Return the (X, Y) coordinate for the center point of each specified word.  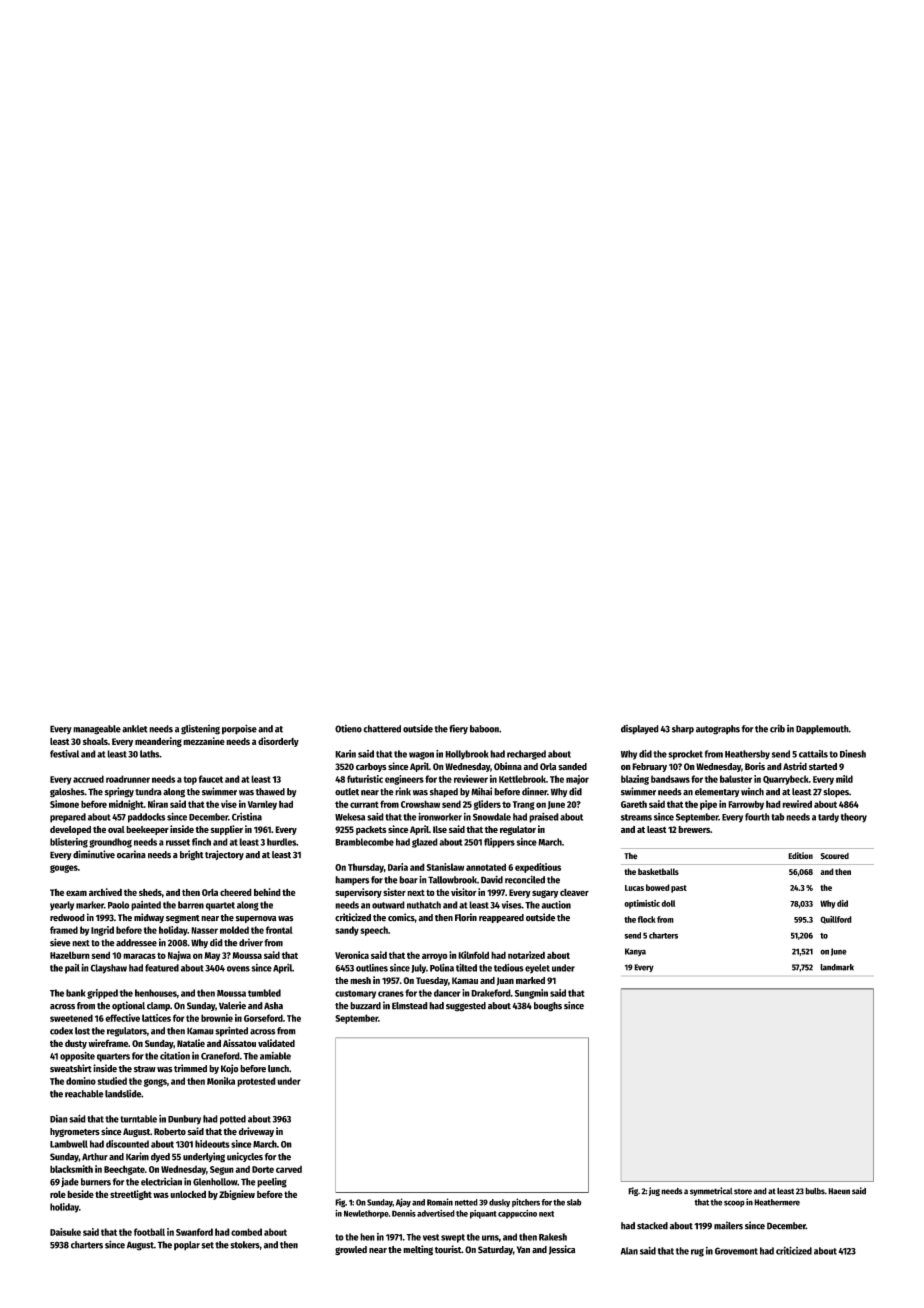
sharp (683, 729)
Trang (524, 805)
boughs (548, 1007)
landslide (123, 1093)
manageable (97, 730)
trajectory (224, 855)
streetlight (131, 1195)
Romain (440, 1202)
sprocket (685, 755)
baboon (484, 729)
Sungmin (531, 994)
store (743, 1192)
